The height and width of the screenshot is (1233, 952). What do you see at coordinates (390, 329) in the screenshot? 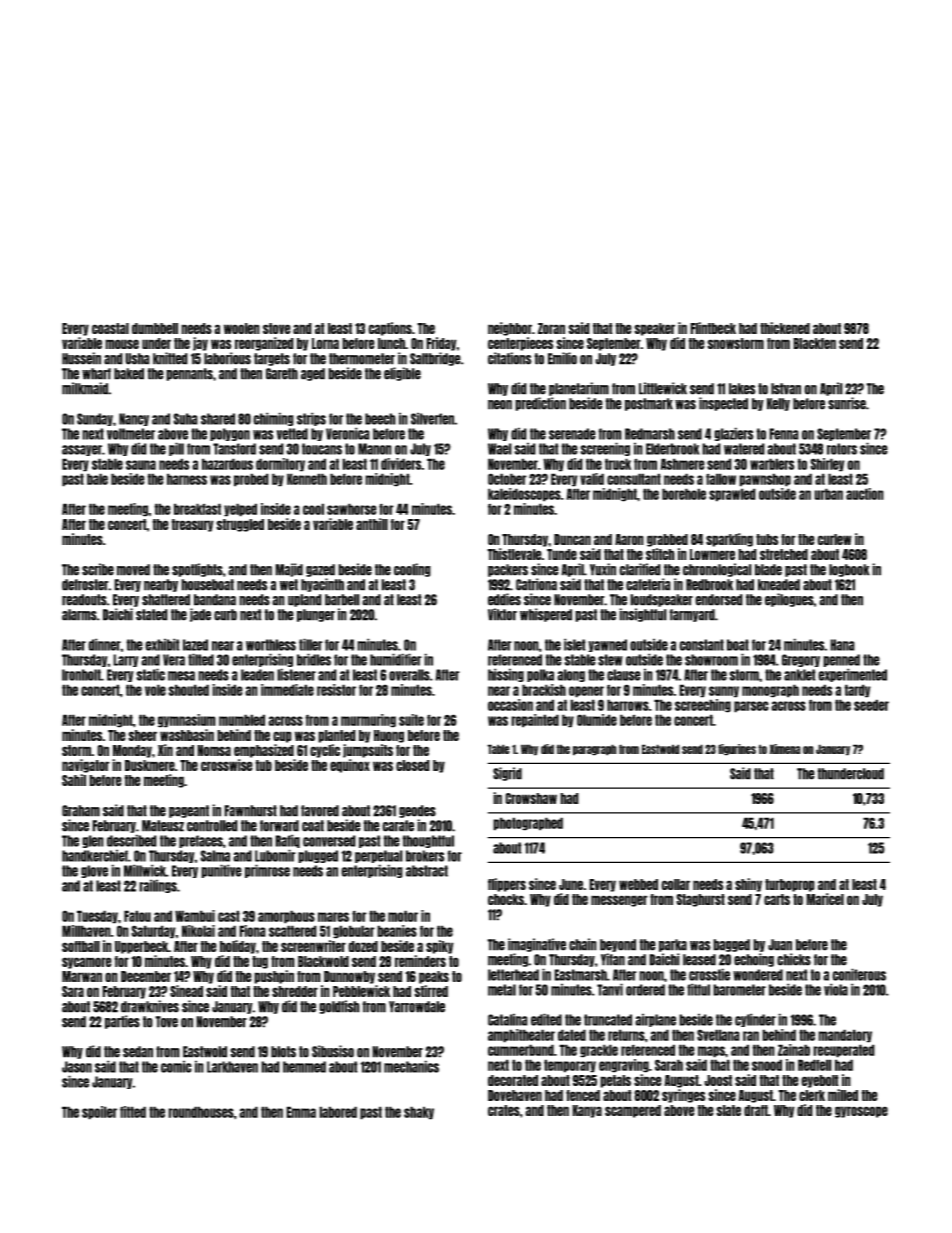
I see `captions` at bounding box center [390, 329].
